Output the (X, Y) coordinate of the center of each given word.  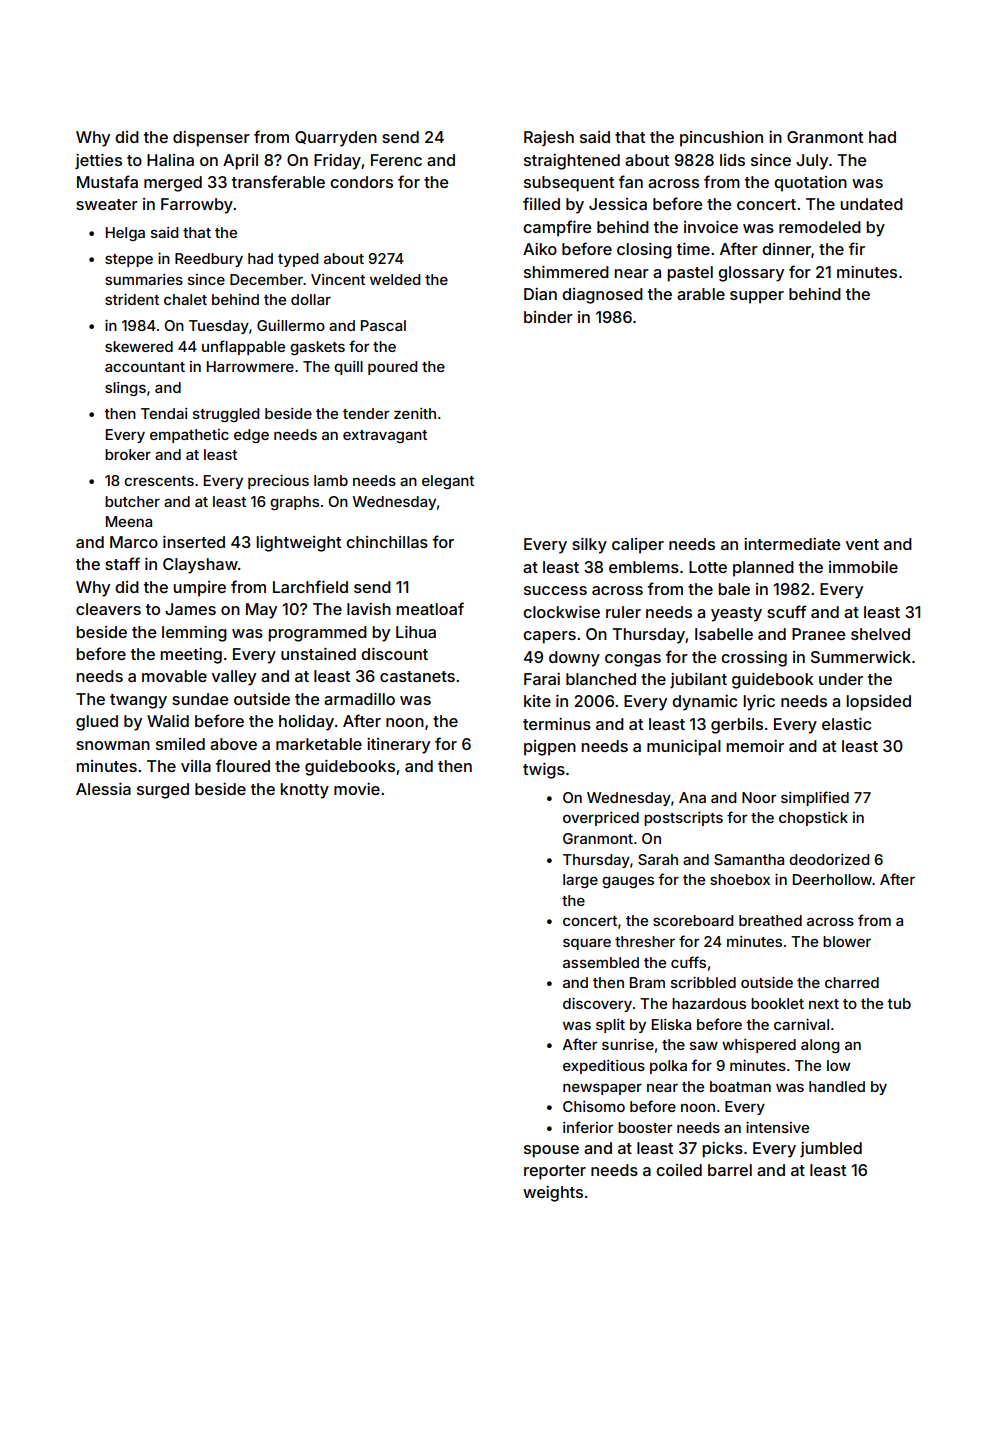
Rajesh (549, 138)
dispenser (211, 139)
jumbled (831, 1149)
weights (553, 1194)
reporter (555, 1172)
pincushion (721, 139)
